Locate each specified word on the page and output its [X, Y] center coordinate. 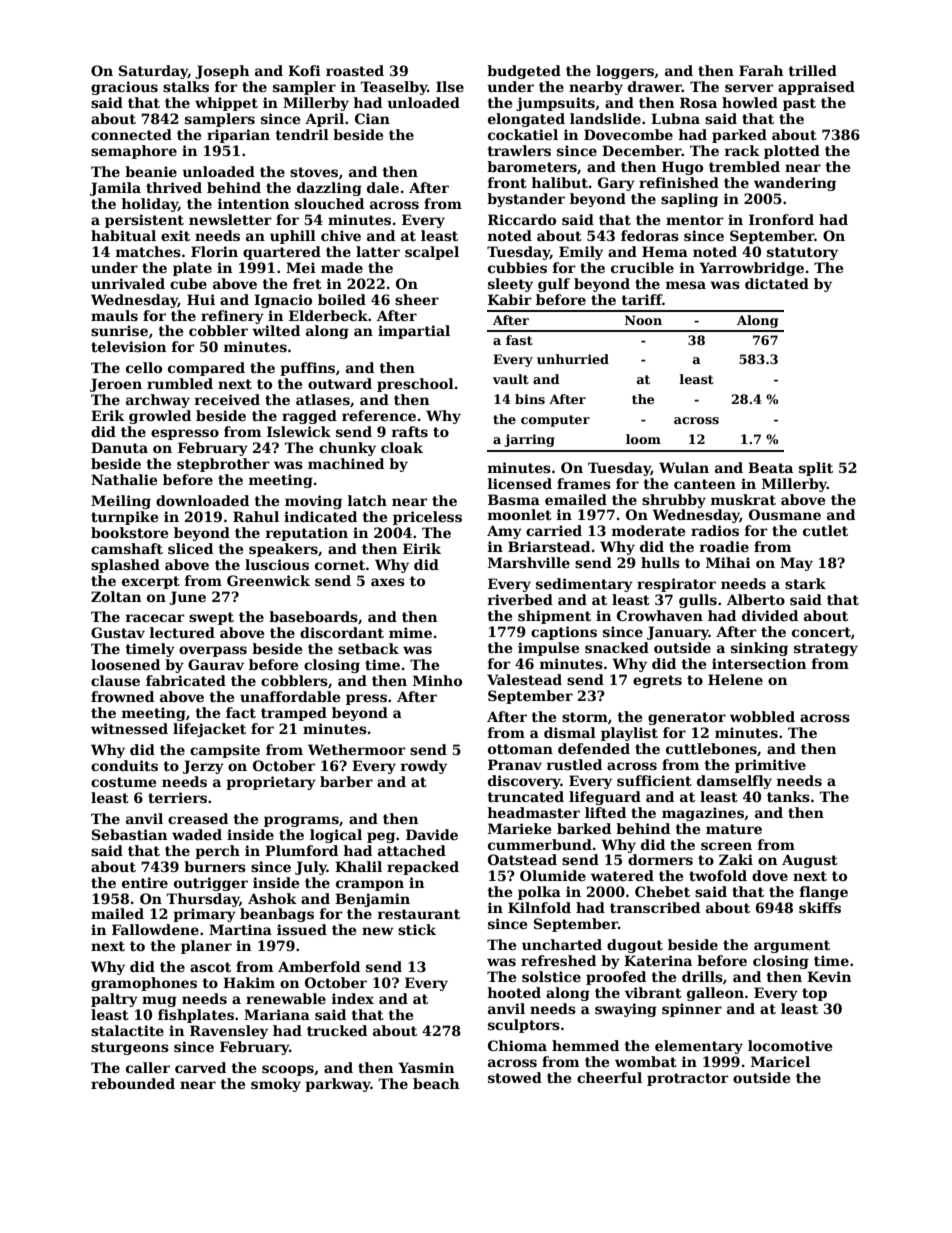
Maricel [780, 1061]
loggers [625, 72]
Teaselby [393, 88]
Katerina [658, 960]
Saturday [153, 72]
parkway [338, 1085]
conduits [124, 765]
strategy [826, 649]
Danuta [119, 447]
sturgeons [130, 1048]
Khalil [358, 866]
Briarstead [549, 546]
